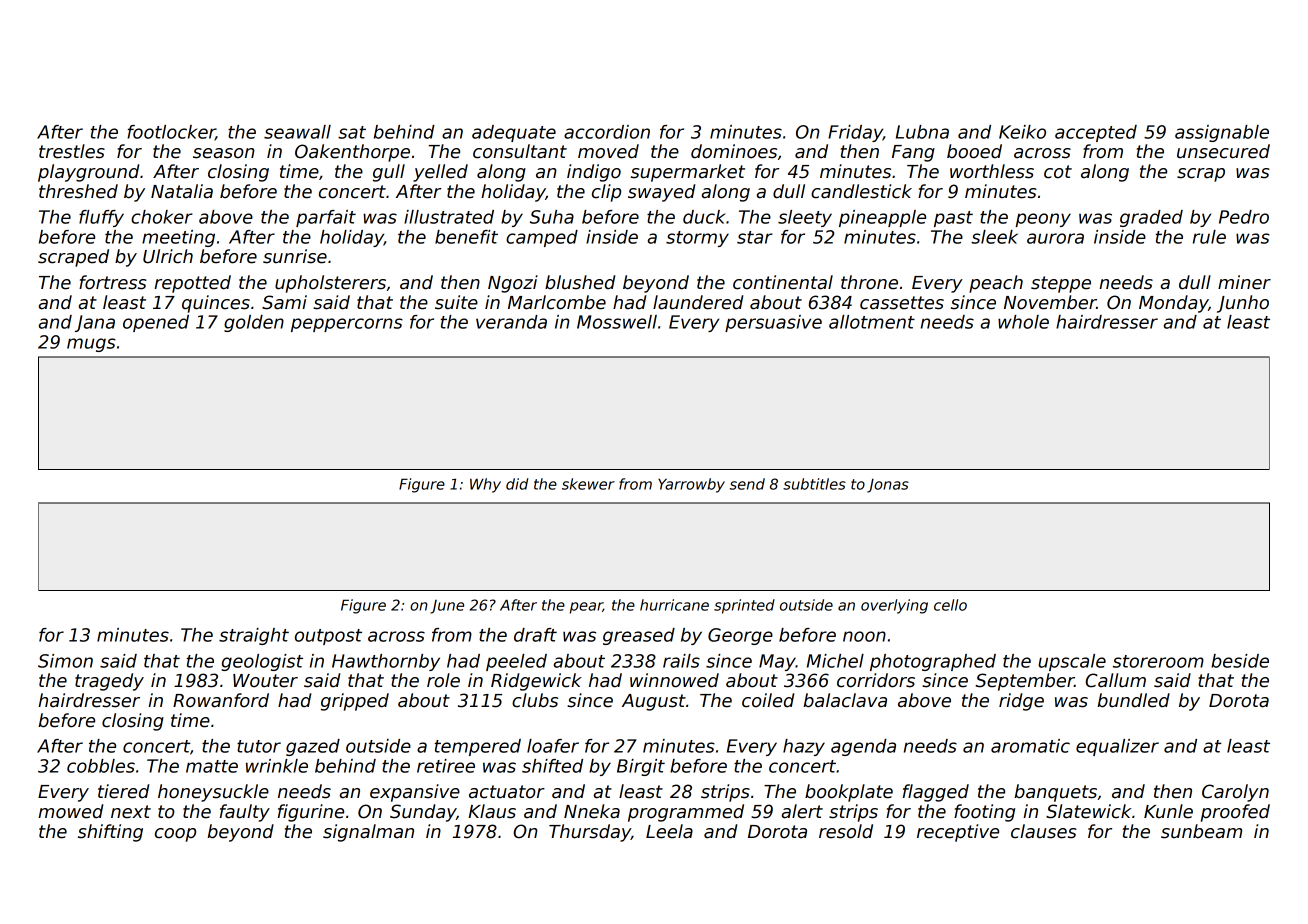  What do you see at coordinates (639, 636) in the document?
I see `greased` at bounding box center [639, 636].
